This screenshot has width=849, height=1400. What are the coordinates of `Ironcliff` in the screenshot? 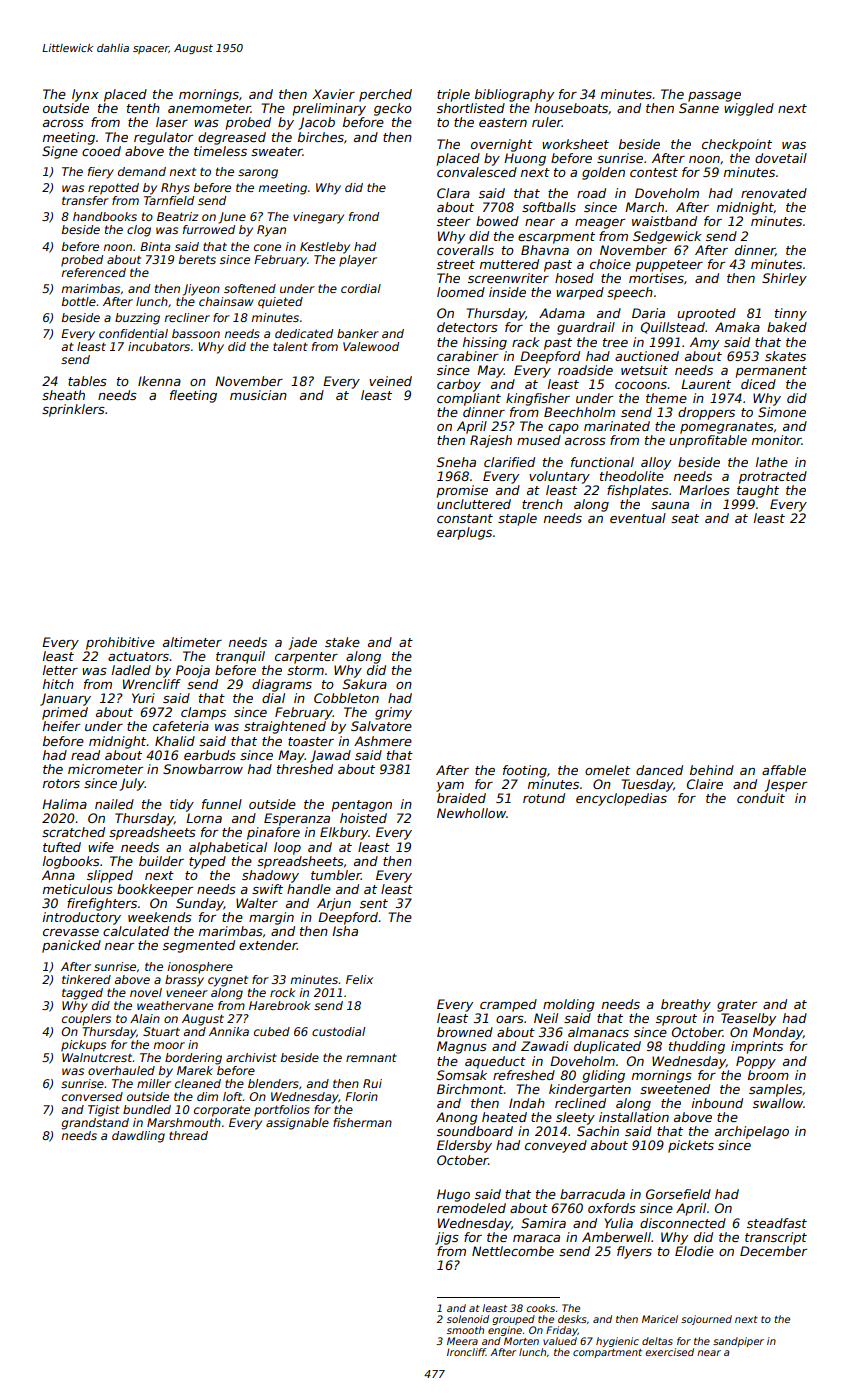 It's located at (466, 1352).
